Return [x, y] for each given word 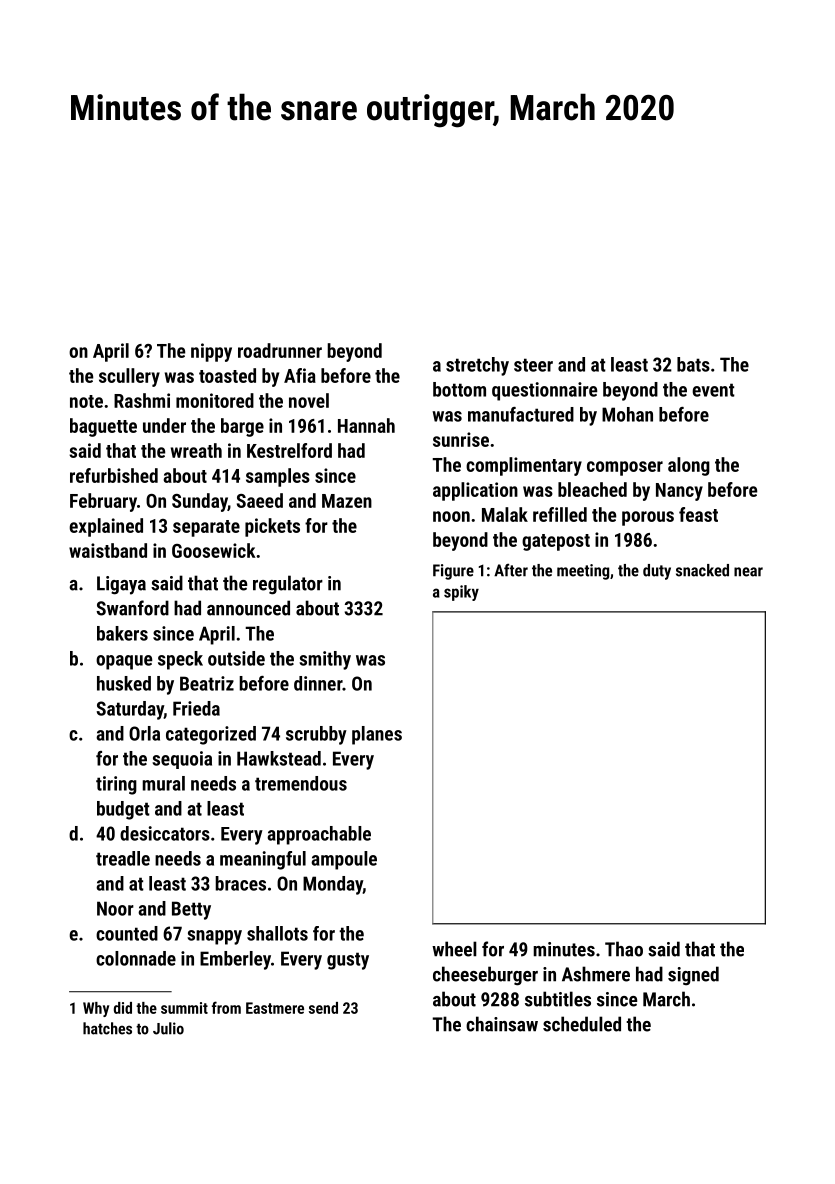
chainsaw [502, 1024]
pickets [272, 527]
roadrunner [280, 350]
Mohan [627, 414]
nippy [211, 352]
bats [693, 364]
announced [248, 608]
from [226, 1007]
